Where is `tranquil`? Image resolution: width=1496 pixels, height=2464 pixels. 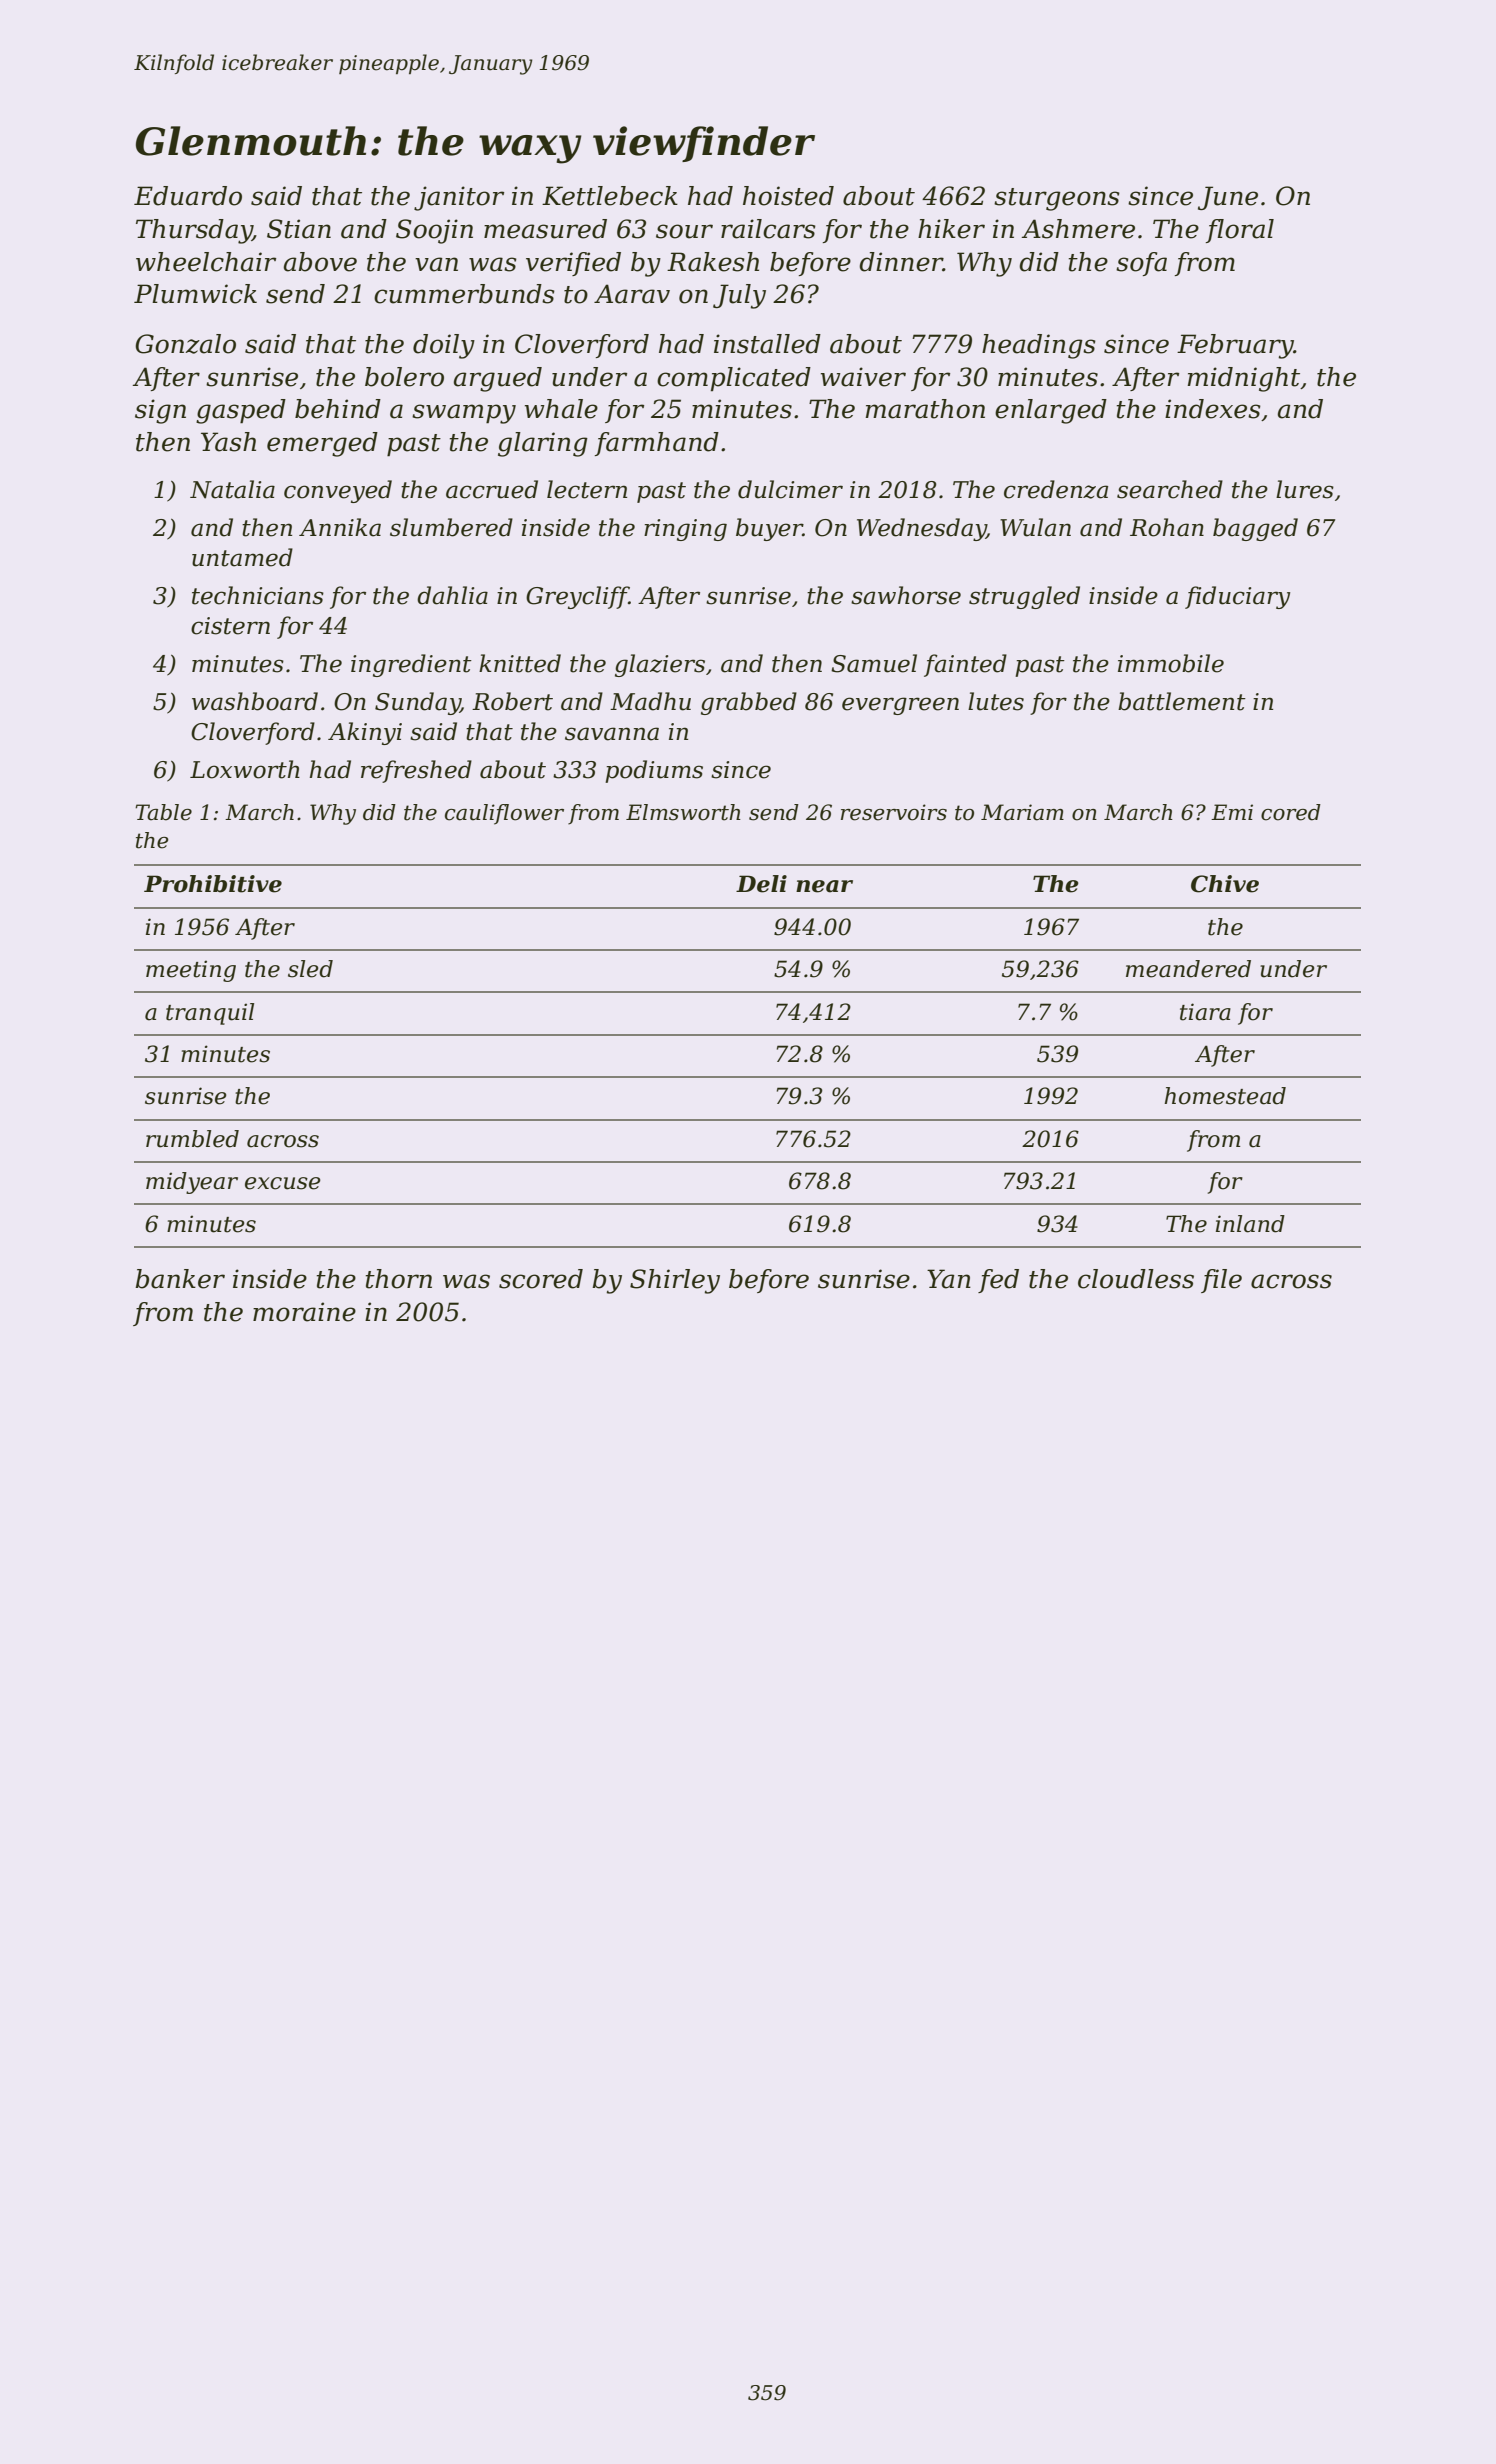 tranquil is located at coordinates (210, 1014).
